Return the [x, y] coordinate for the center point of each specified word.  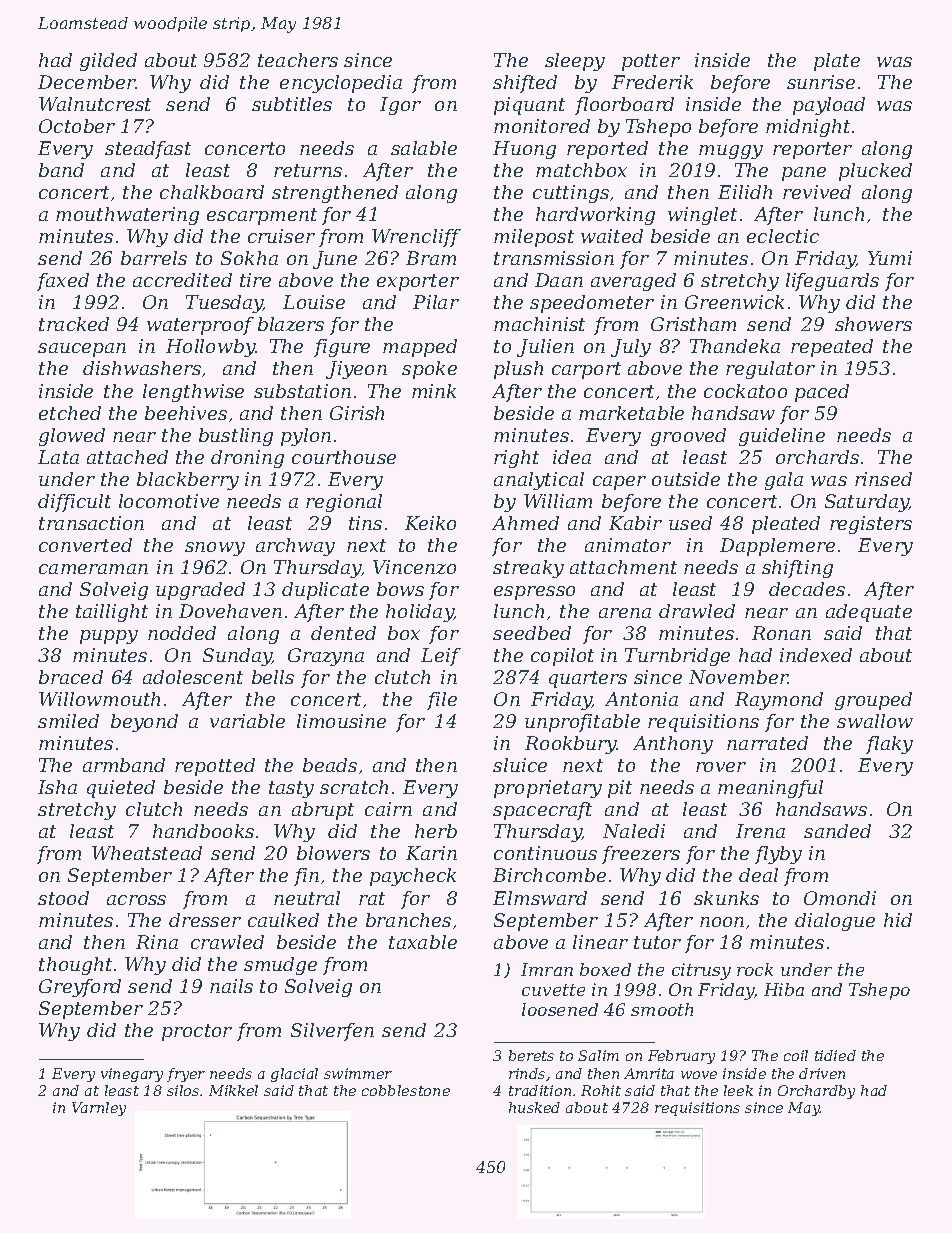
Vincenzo [414, 567]
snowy [215, 549]
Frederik [652, 82]
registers [871, 525]
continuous [545, 853]
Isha [57, 787]
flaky [889, 745]
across [136, 900]
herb [436, 831]
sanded [837, 831]
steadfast [148, 150]
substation [302, 391]
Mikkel [233, 1090]
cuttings [571, 194]
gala [784, 481]
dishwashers [142, 368]
